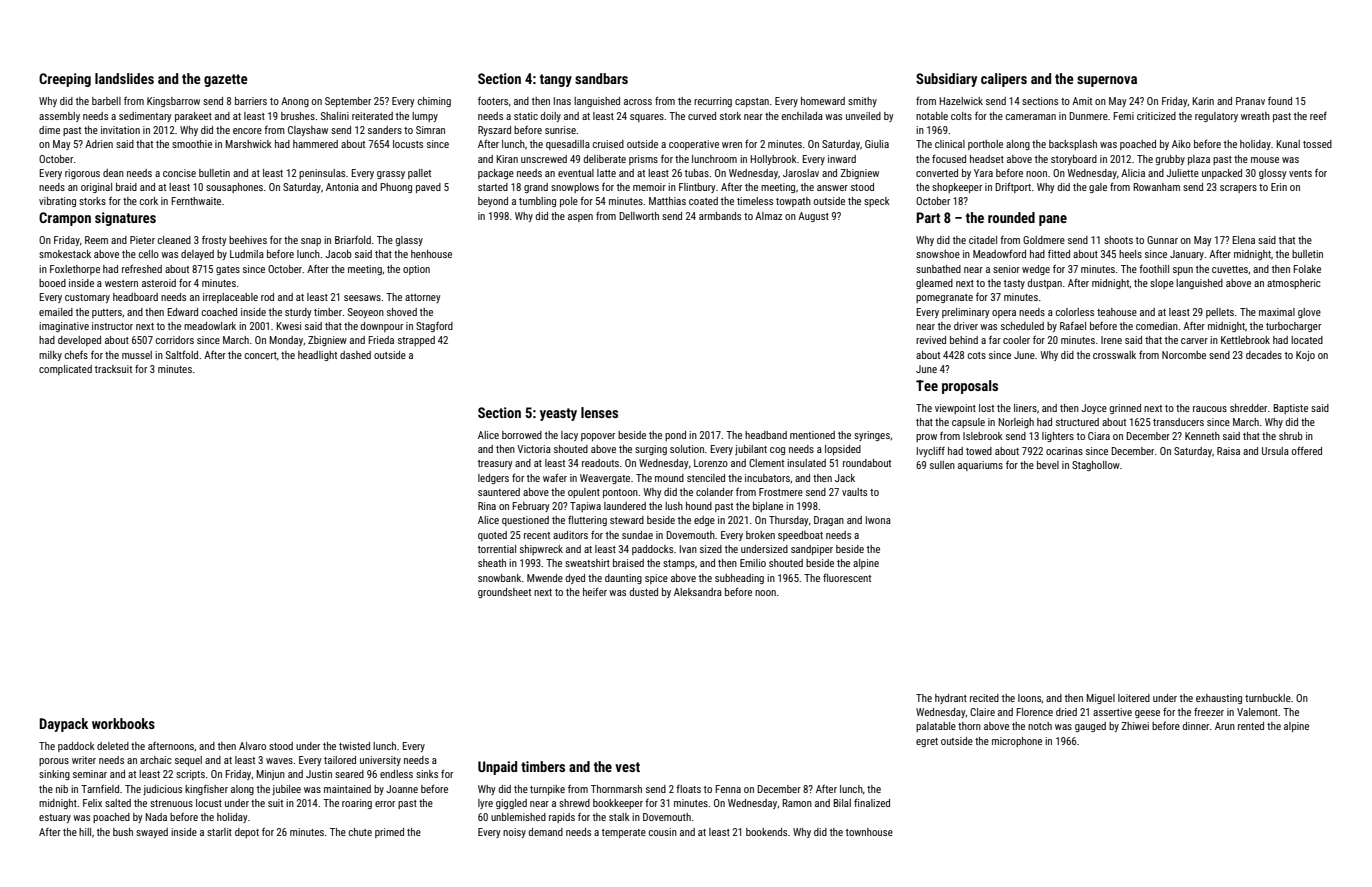 Image resolution: width=1372 pixels, height=887 pixels. What do you see at coordinates (869, 832) in the screenshot?
I see `townhouse` at bounding box center [869, 832].
